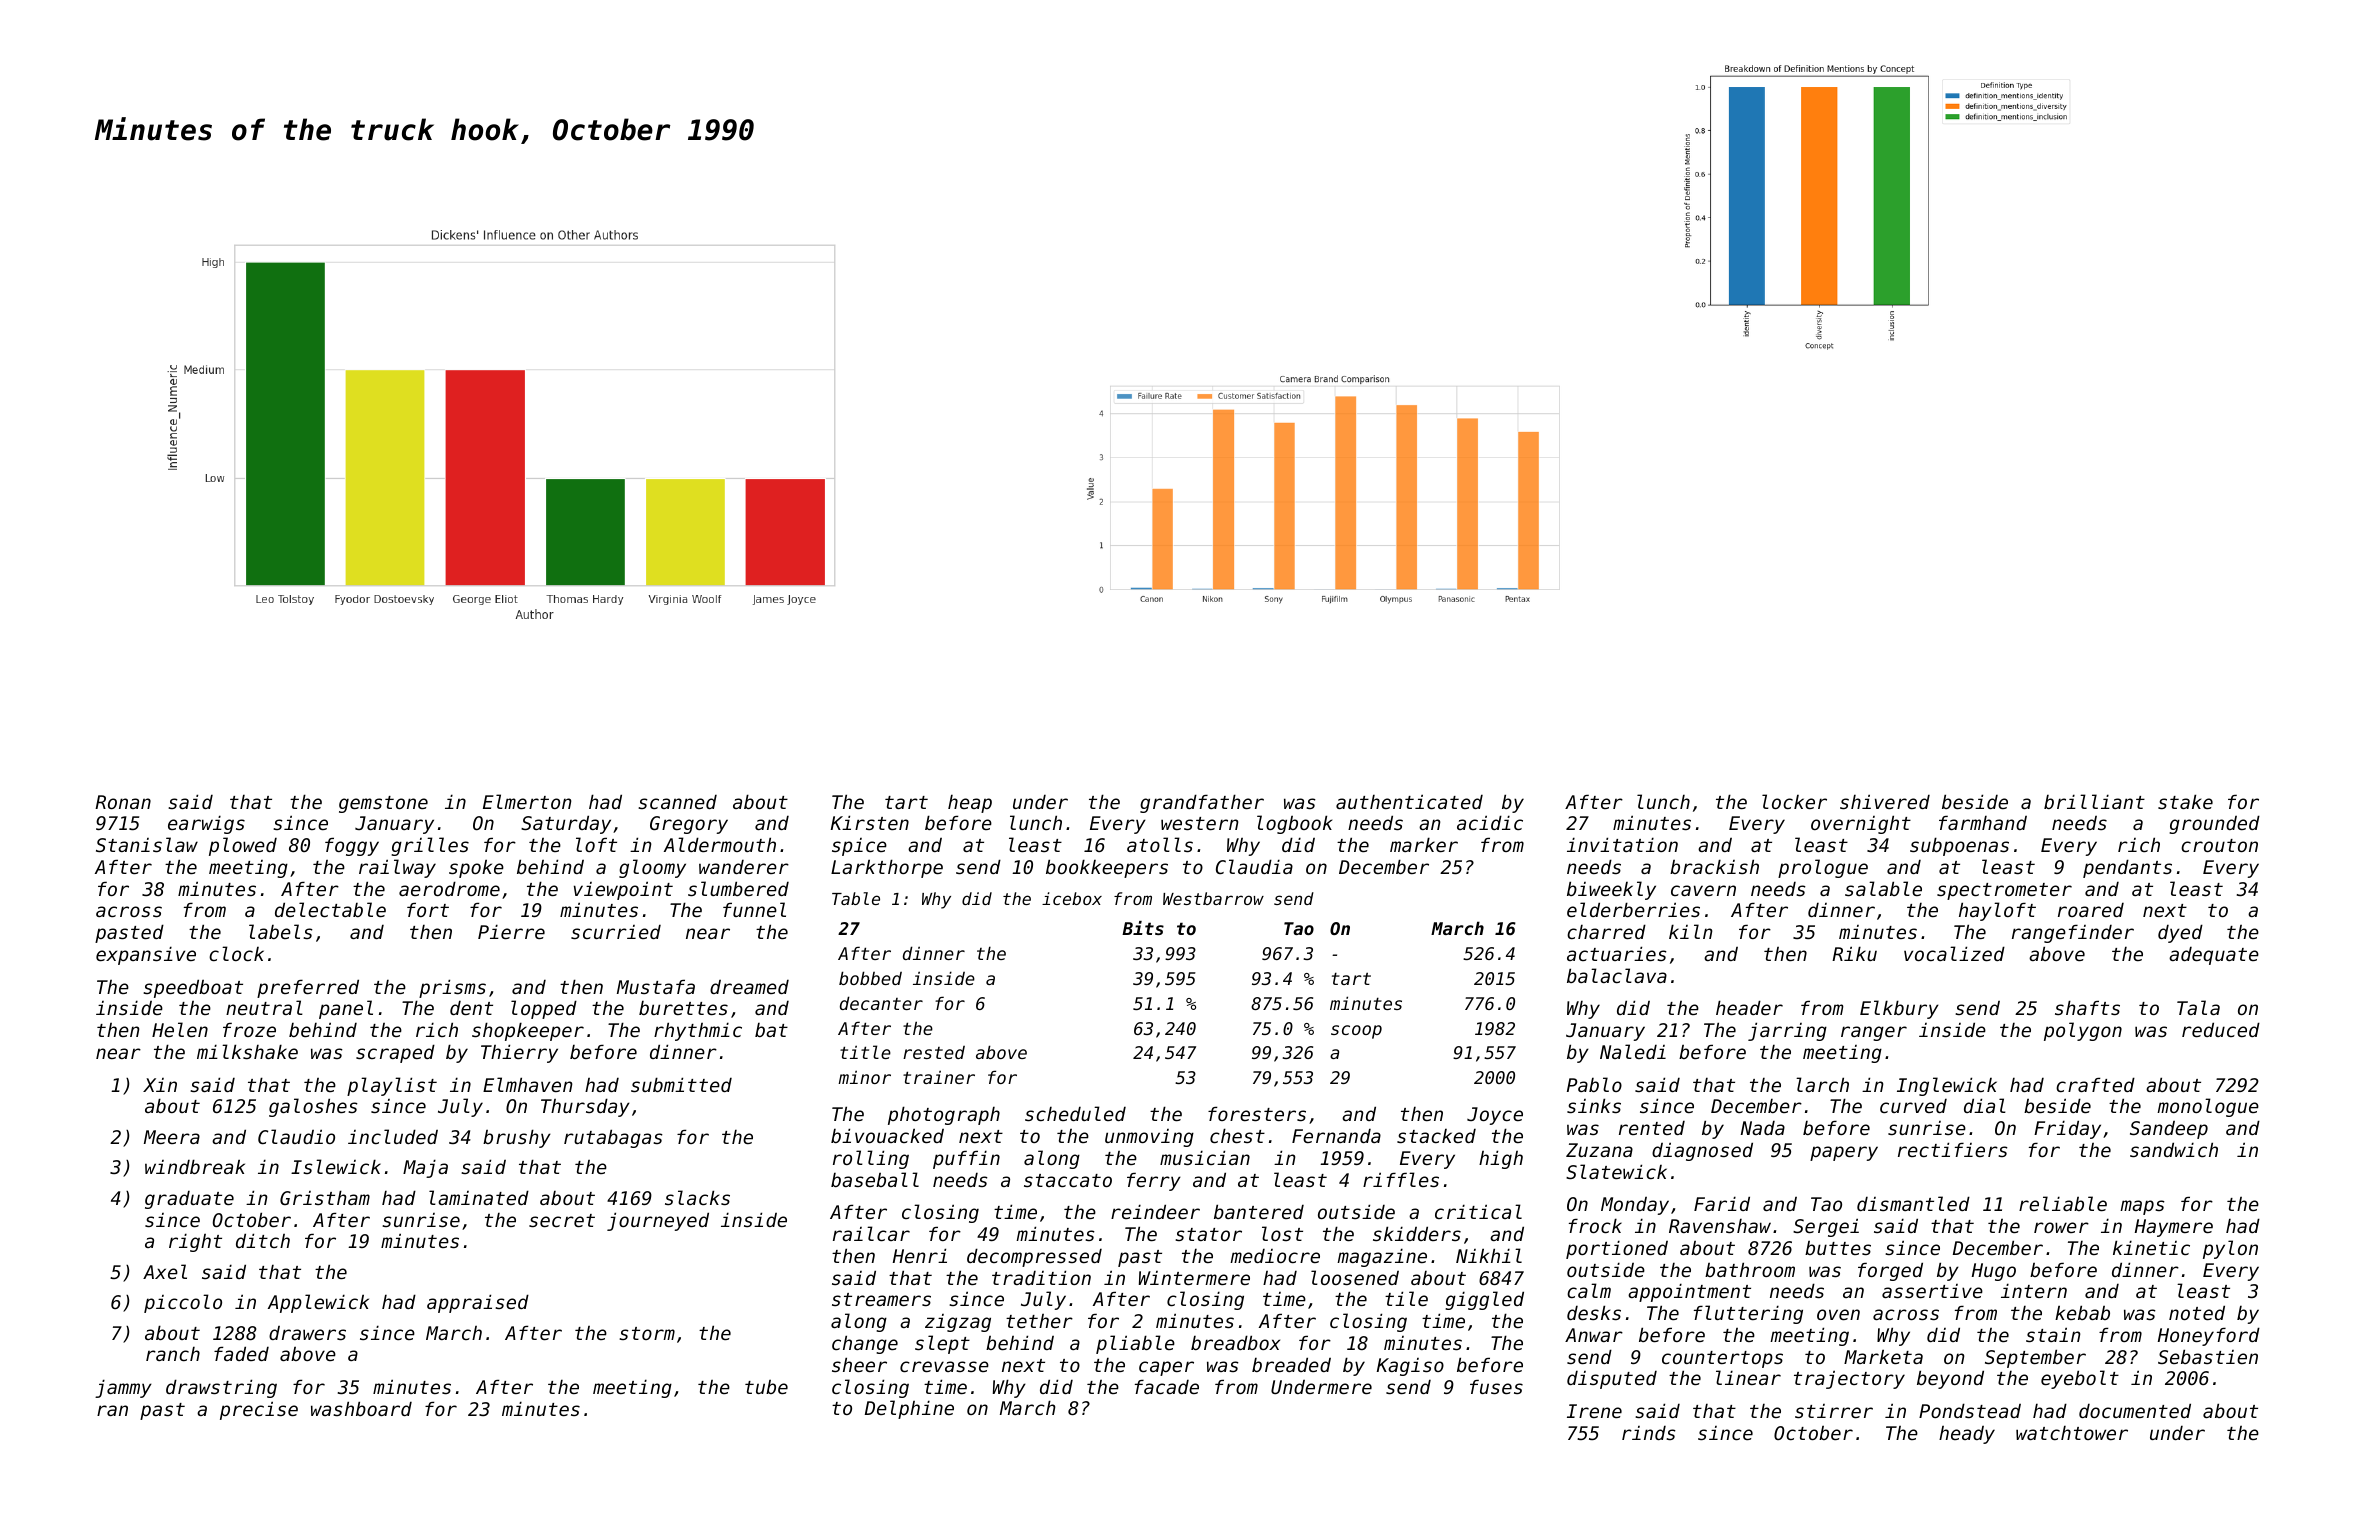 Image resolution: width=2355 pixels, height=1524 pixels. I want to click on Claudia, so click(1254, 866).
